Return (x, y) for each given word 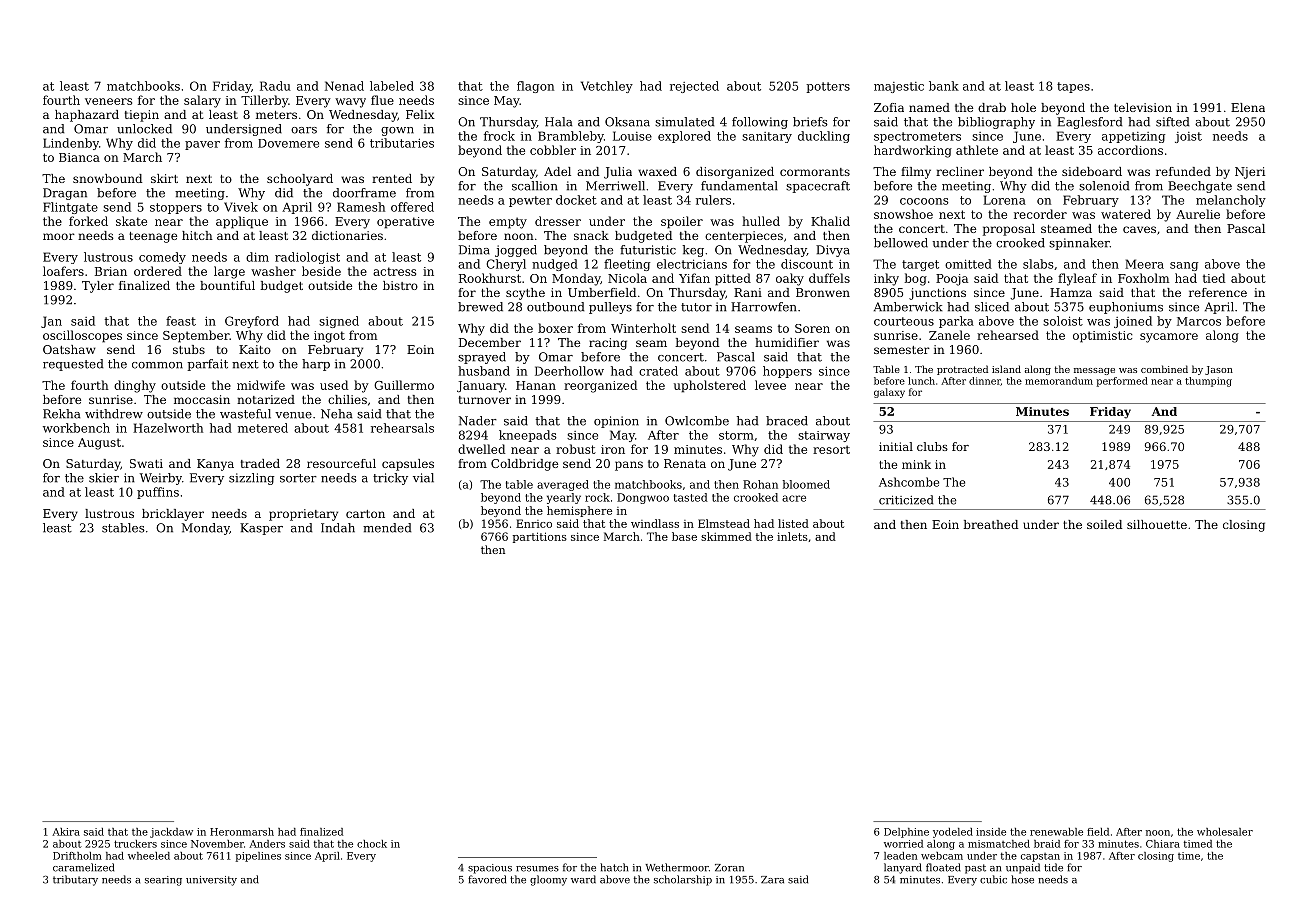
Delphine (906, 833)
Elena (1248, 107)
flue (382, 100)
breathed (990, 524)
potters (828, 87)
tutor (696, 307)
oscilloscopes (82, 336)
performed (1122, 382)
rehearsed (1008, 335)
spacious (490, 869)
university (211, 881)
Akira (66, 832)
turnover (485, 400)
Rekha (61, 414)
